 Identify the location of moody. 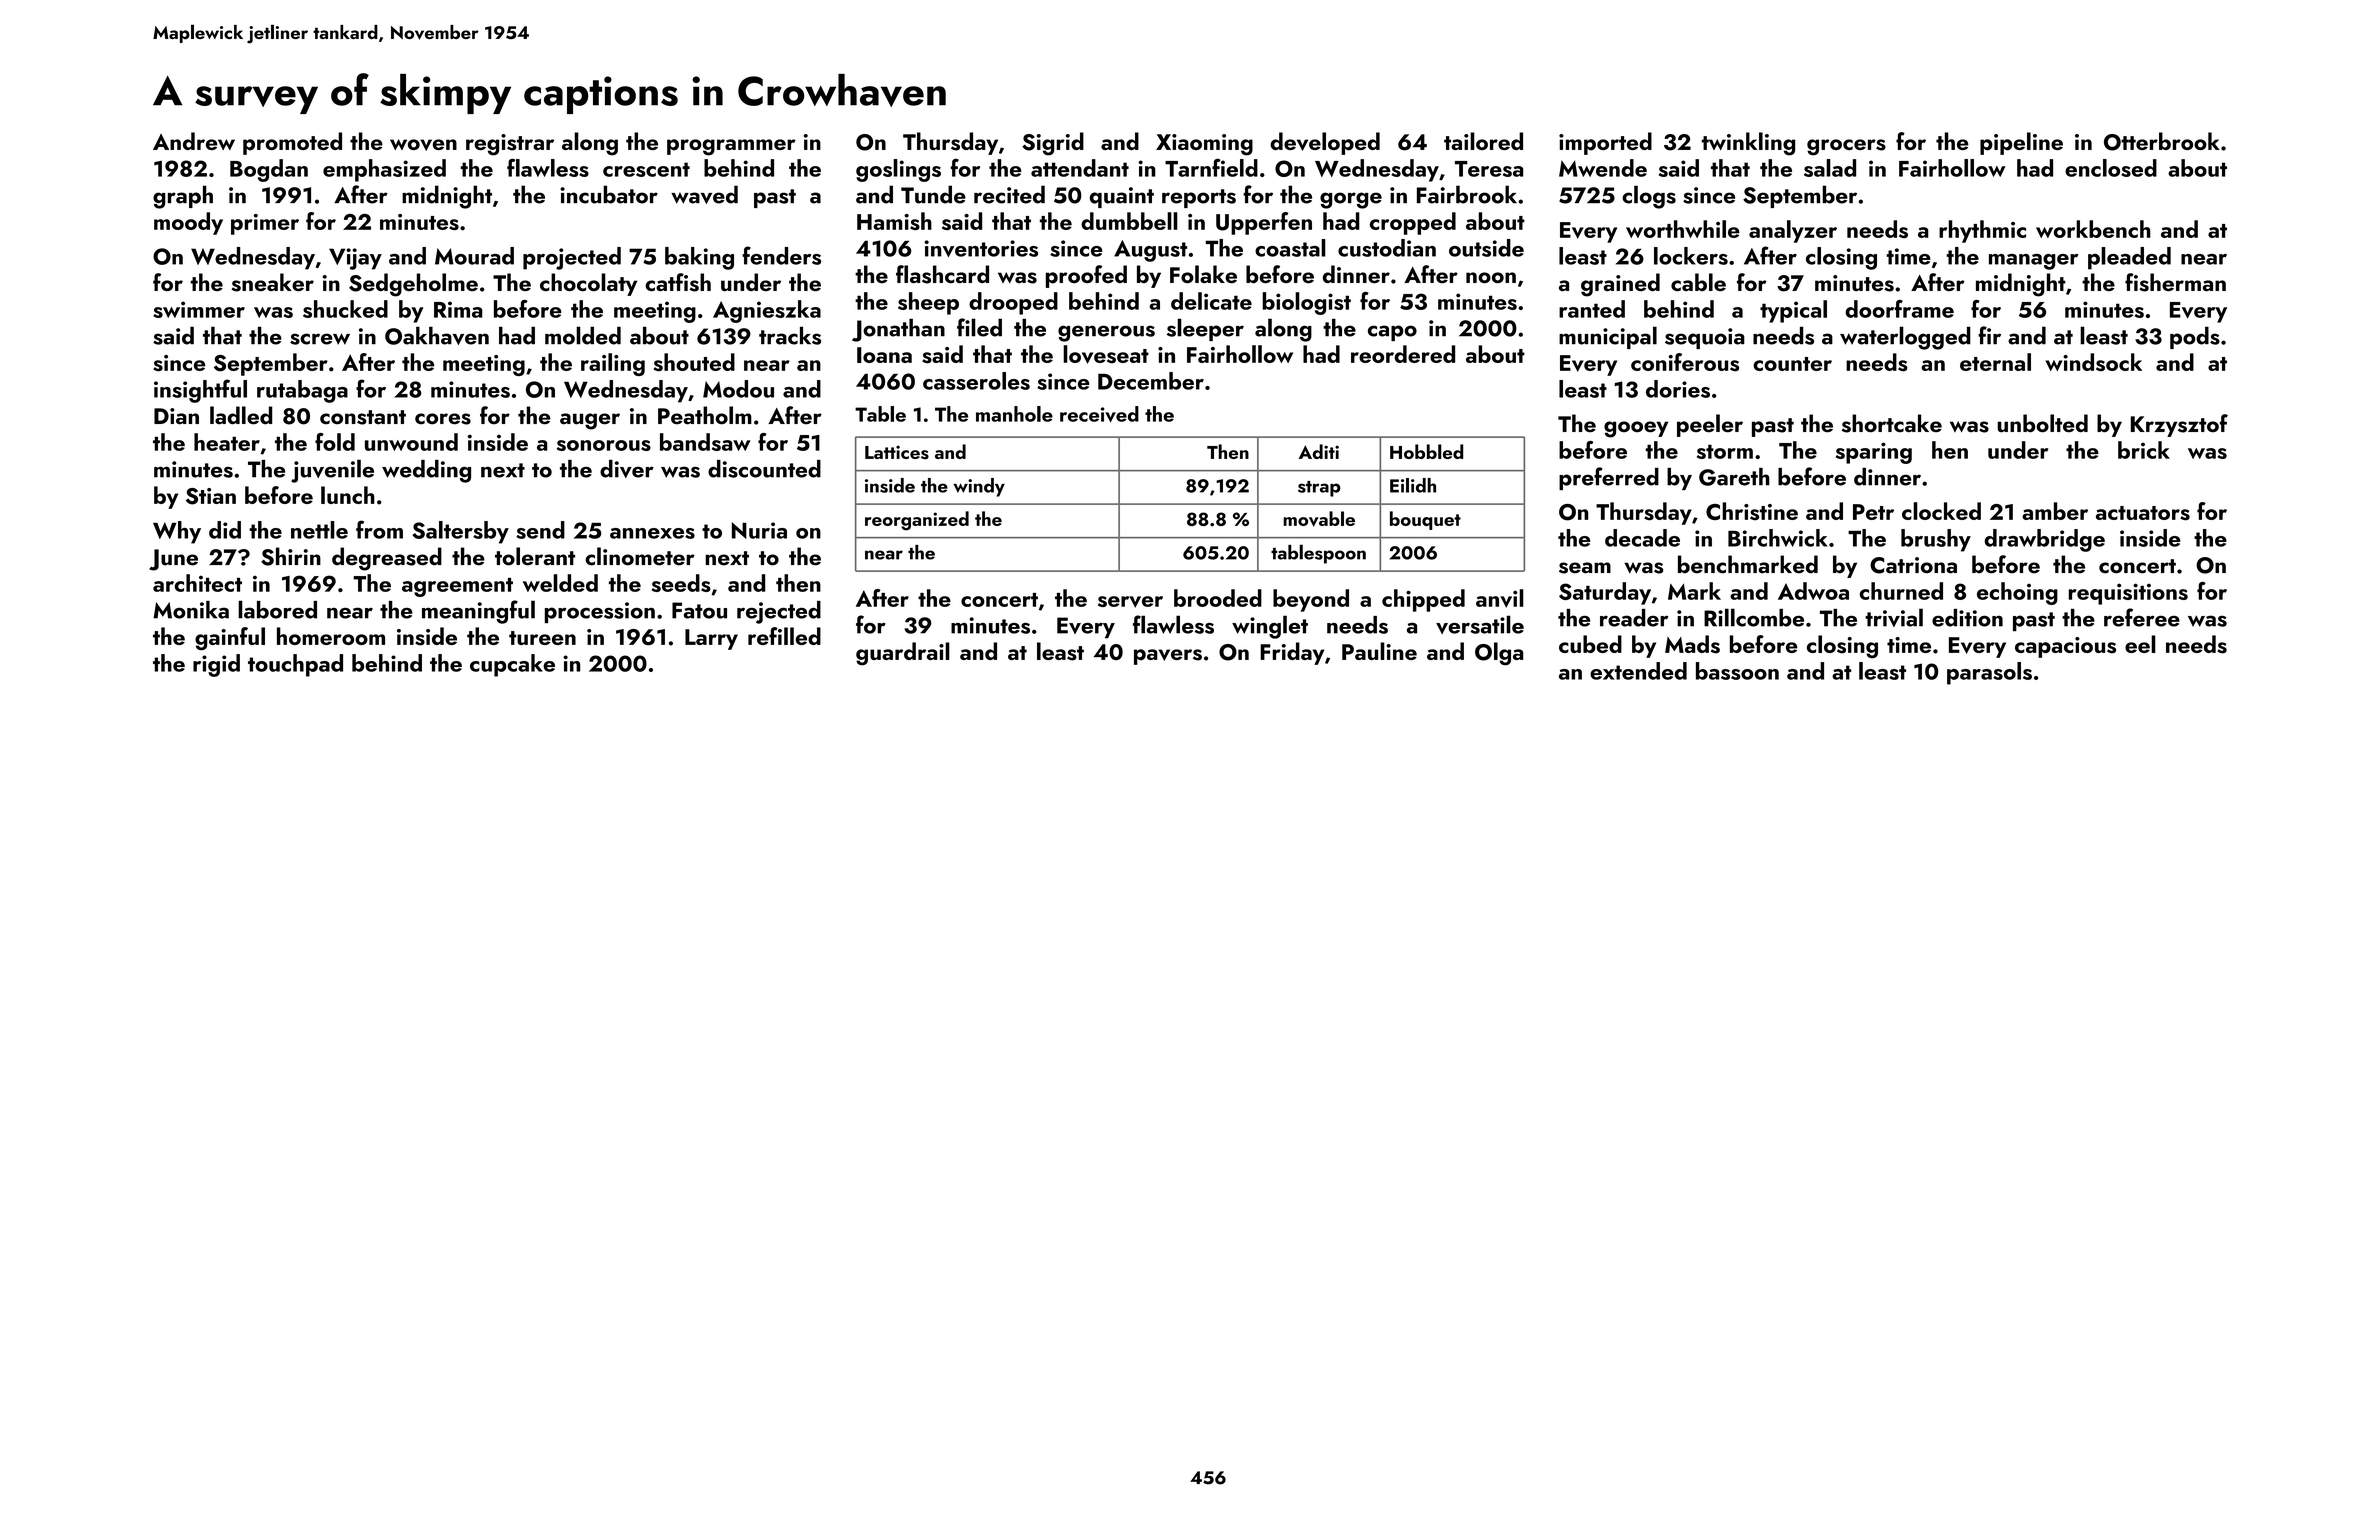
(188, 223).
